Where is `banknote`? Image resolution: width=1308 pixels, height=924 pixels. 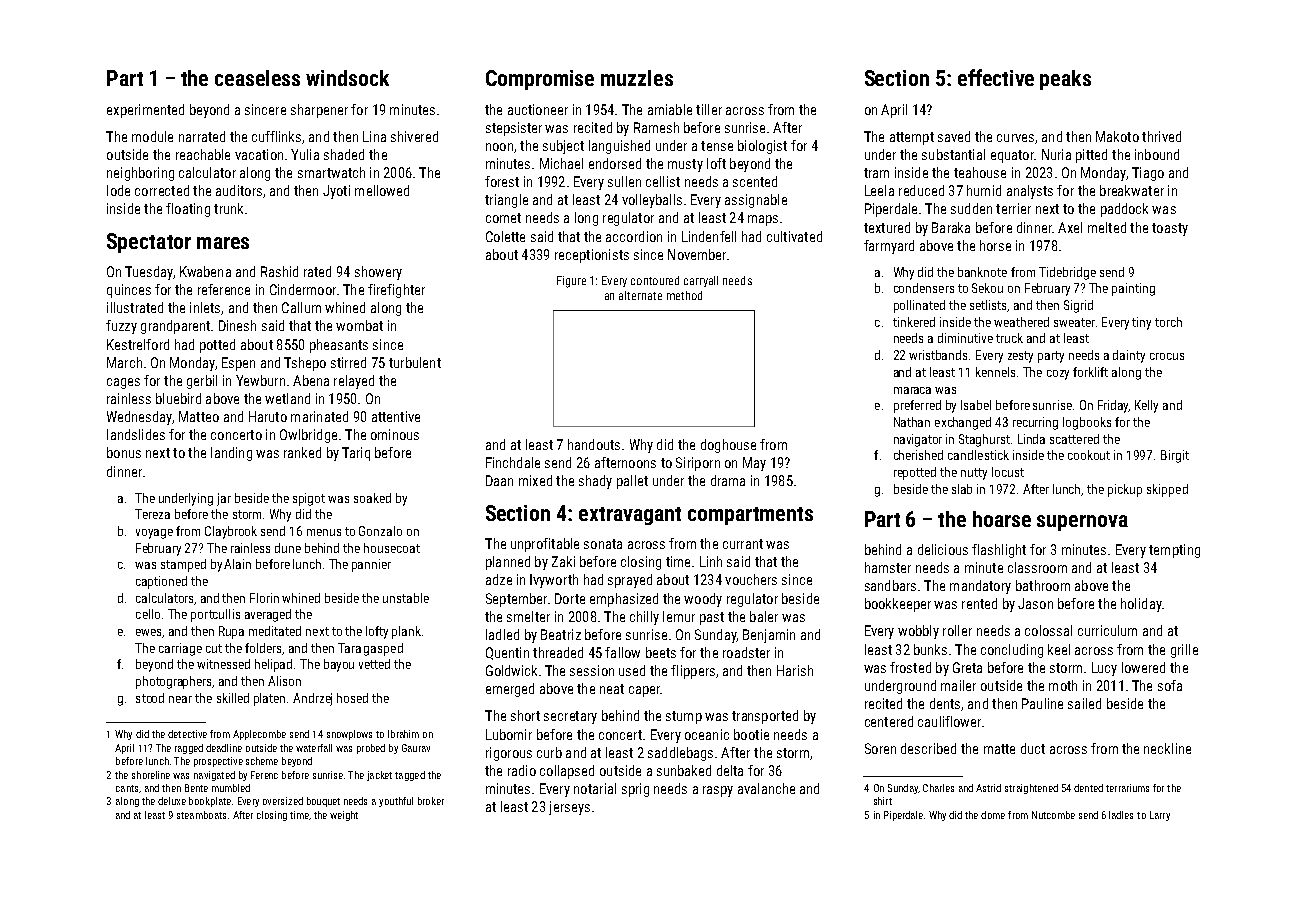
banknote is located at coordinates (982, 272).
